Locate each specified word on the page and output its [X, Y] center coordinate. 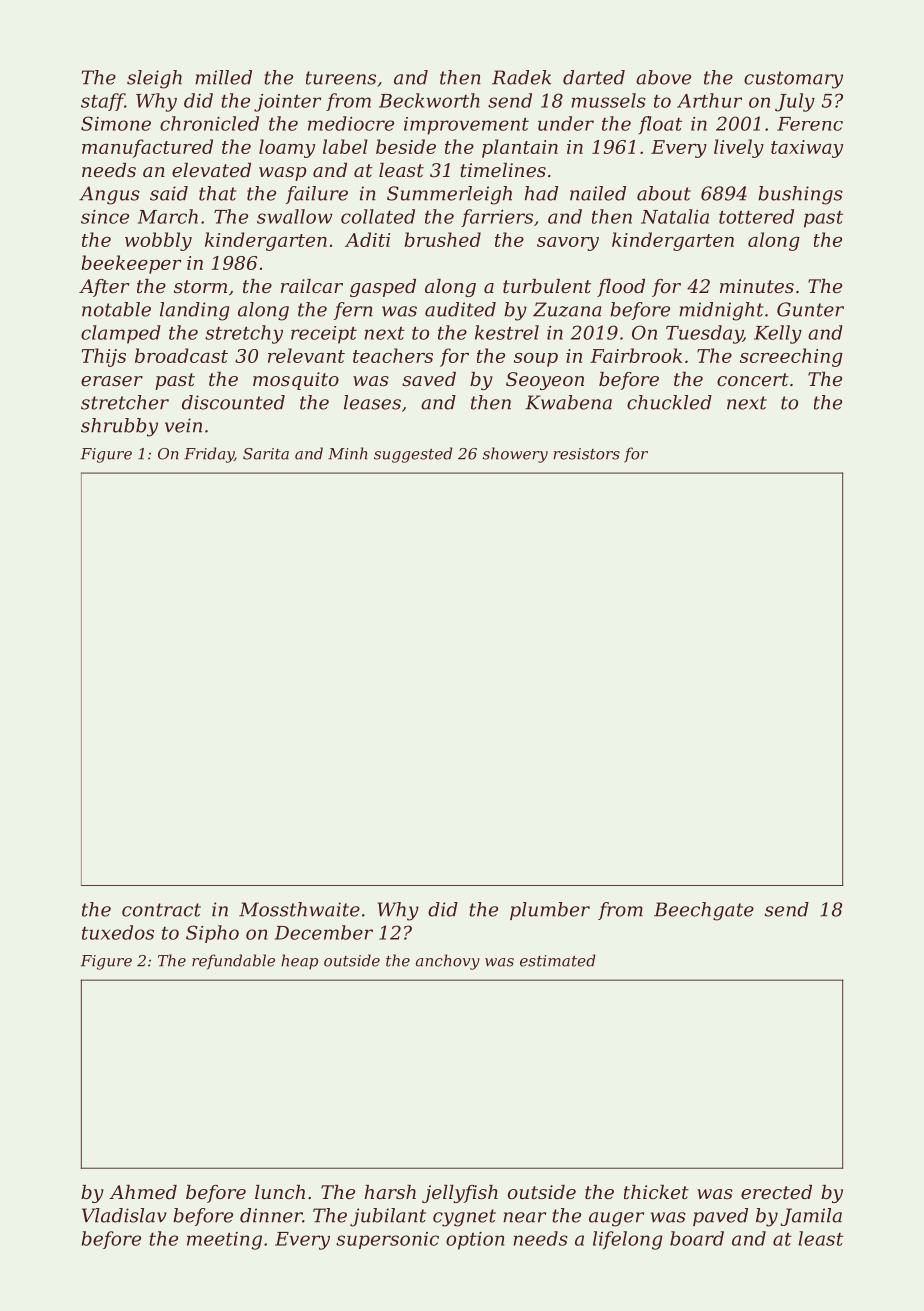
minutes [757, 286]
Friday [209, 455]
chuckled [669, 402]
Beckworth [429, 100]
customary [793, 80]
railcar [312, 286]
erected [776, 1192]
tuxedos [118, 932]
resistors [586, 454]
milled [223, 77]
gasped [383, 288]
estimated [558, 960]
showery [515, 455]
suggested [413, 455]
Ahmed [143, 1192]
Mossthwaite [299, 909]
